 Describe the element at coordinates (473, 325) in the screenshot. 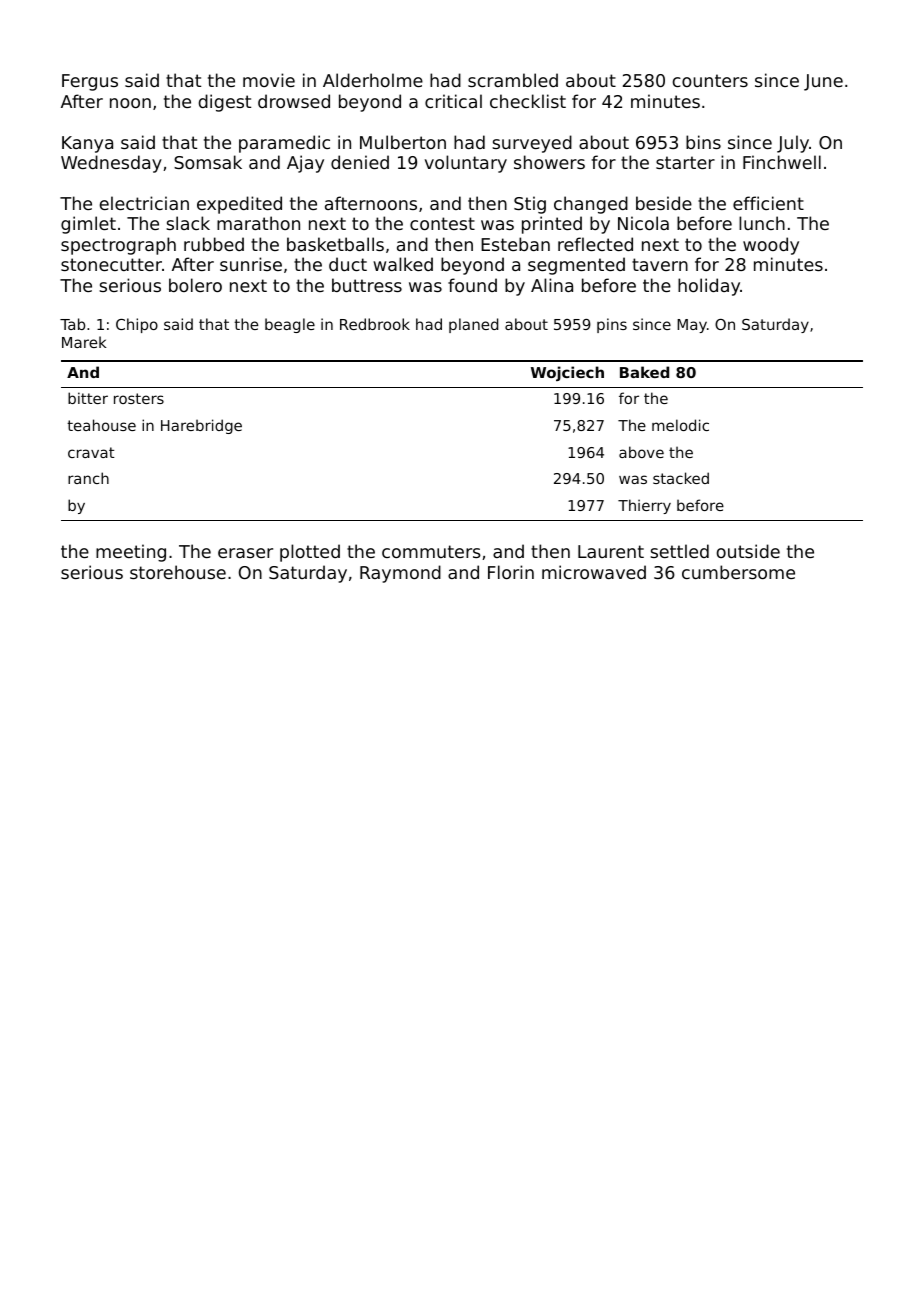

I see `planed` at that location.
